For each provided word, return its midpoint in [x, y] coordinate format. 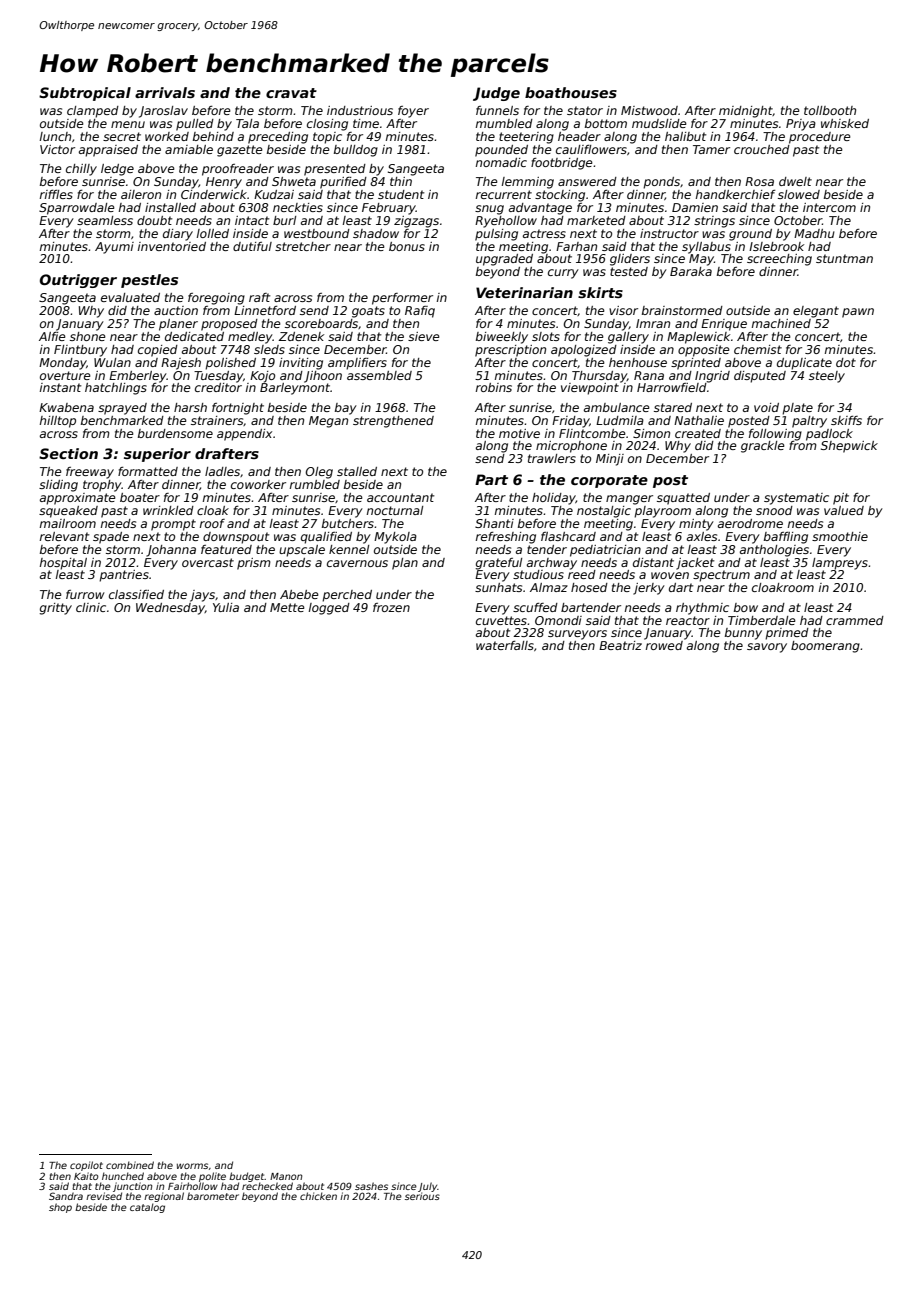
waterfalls [505, 645]
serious [422, 1196]
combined [130, 1165]
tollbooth [830, 110]
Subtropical [85, 94]
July [427, 1187]
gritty [55, 609]
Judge [496, 94]
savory [767, 648]
